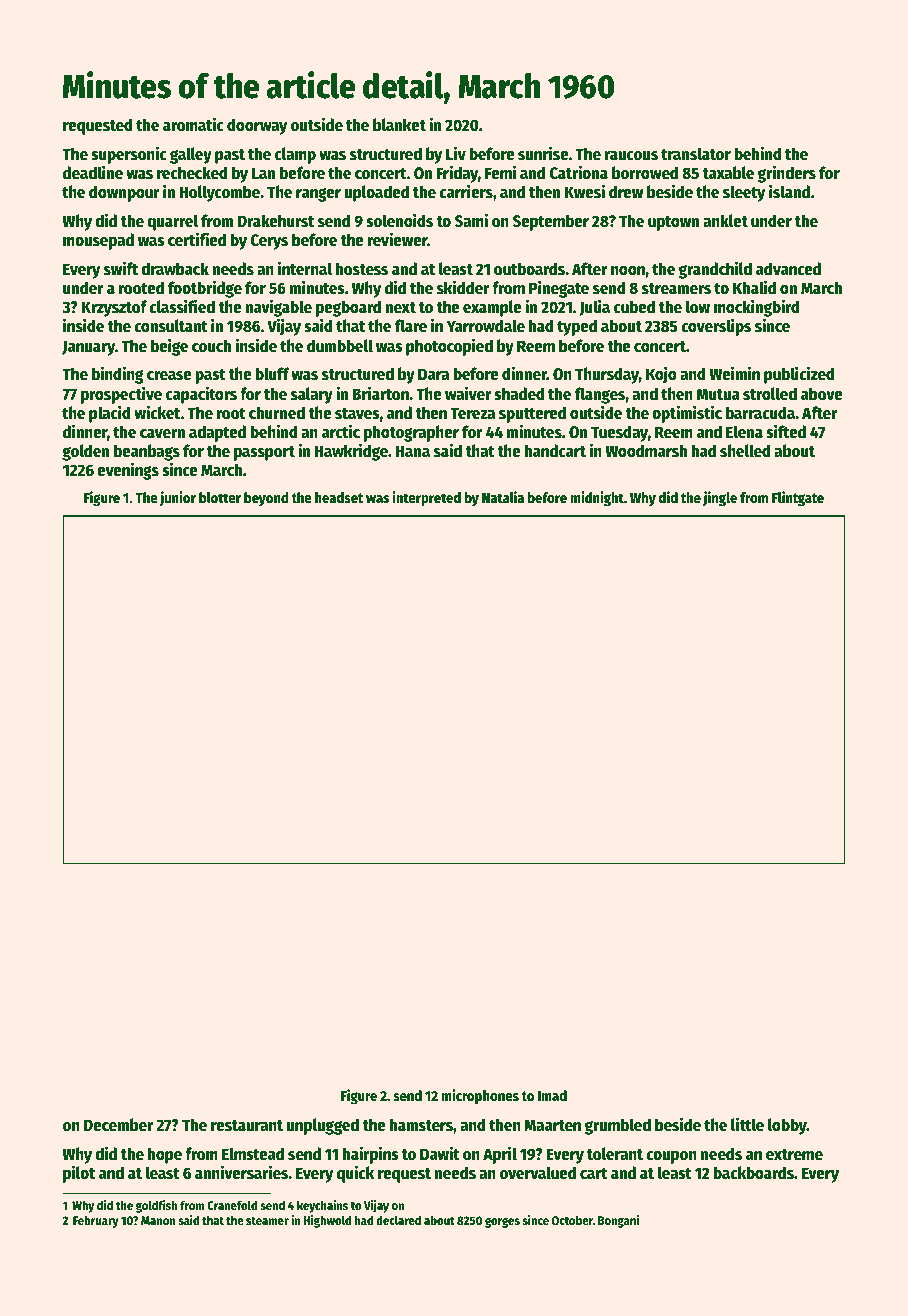 Image resolution: width=908 pixels, height=1316 pixels. Describe the element at coordinates (156, 1206) in the screenshot. I see `goldfish` at that location.
